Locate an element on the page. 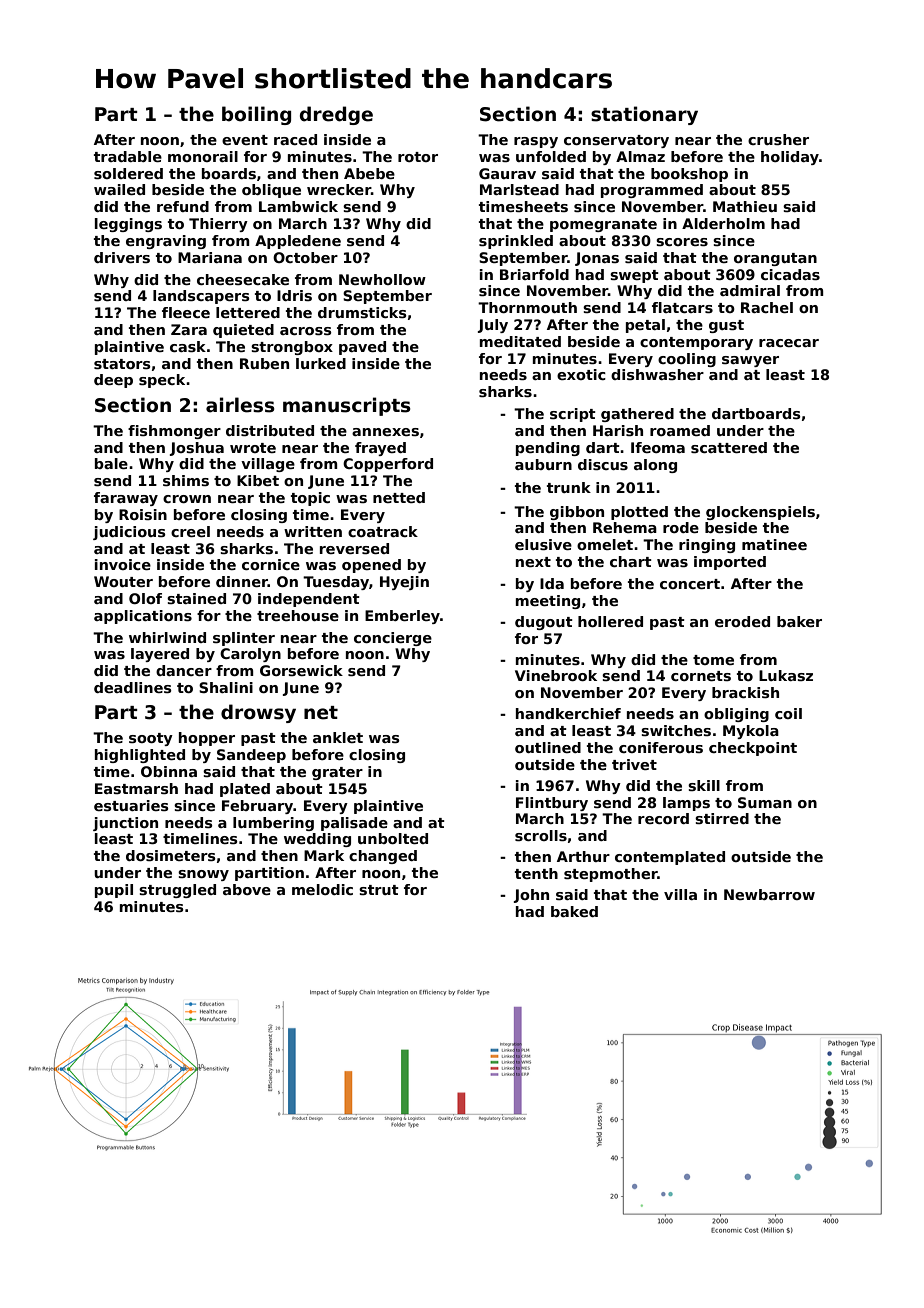 The width and height of the image is (924, 1308). baker is located at coordinates (799, 621).
